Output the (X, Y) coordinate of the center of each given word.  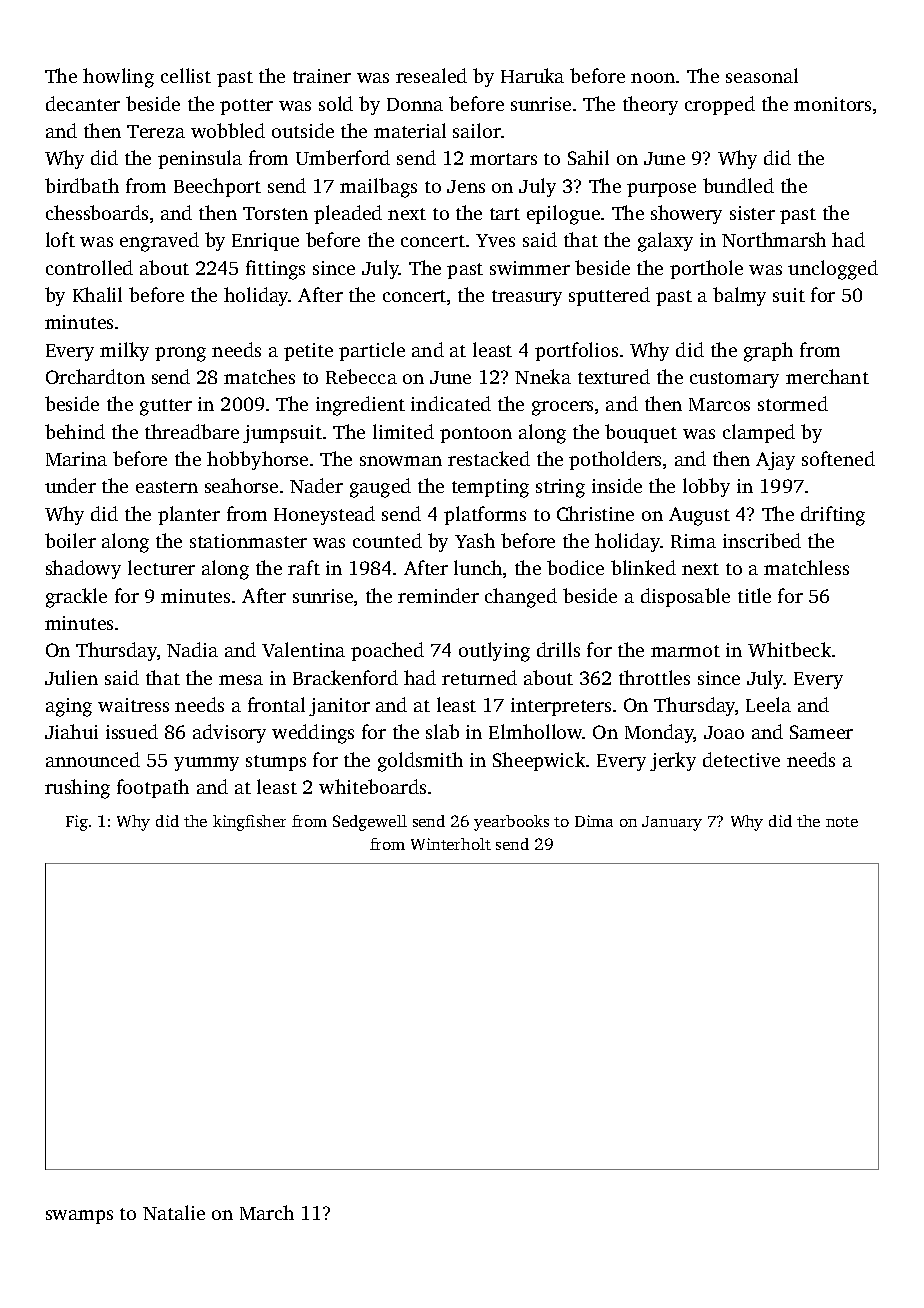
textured (614, 376)
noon (653, 78)
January (672, 823)
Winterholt (451, 844)
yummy (206, 764)
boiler (70, 540)
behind (75, 431)
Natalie (174, 1212)
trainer (322, 76)
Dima (594, 821)
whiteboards (372, 786)
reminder (438, 595)
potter (246, 107)
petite (308, 352)
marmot (685, 651)
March (267, 1212)
